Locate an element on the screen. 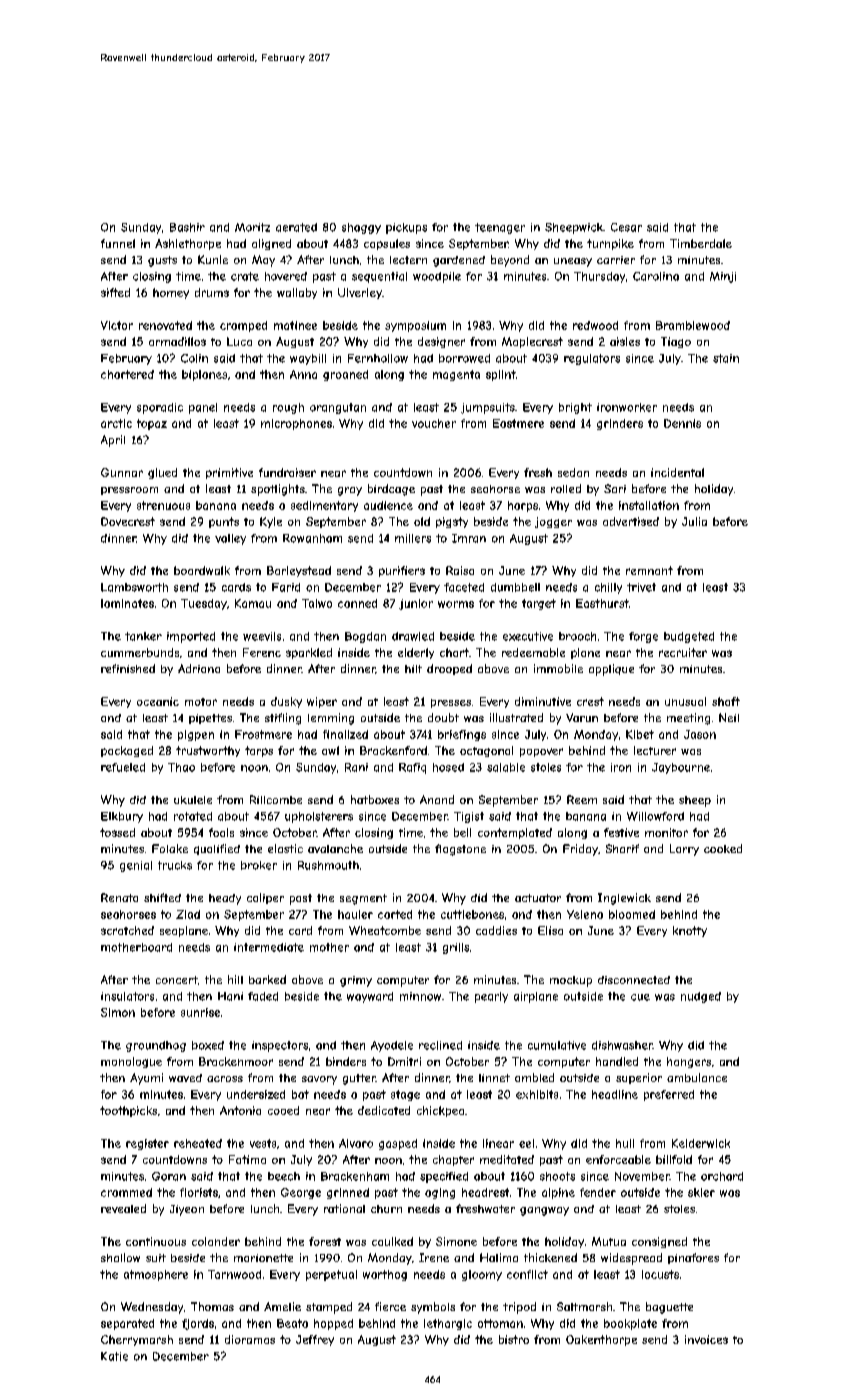 This screenshot has width=849, height=1400. foals is located at coordinates (221, 832).
